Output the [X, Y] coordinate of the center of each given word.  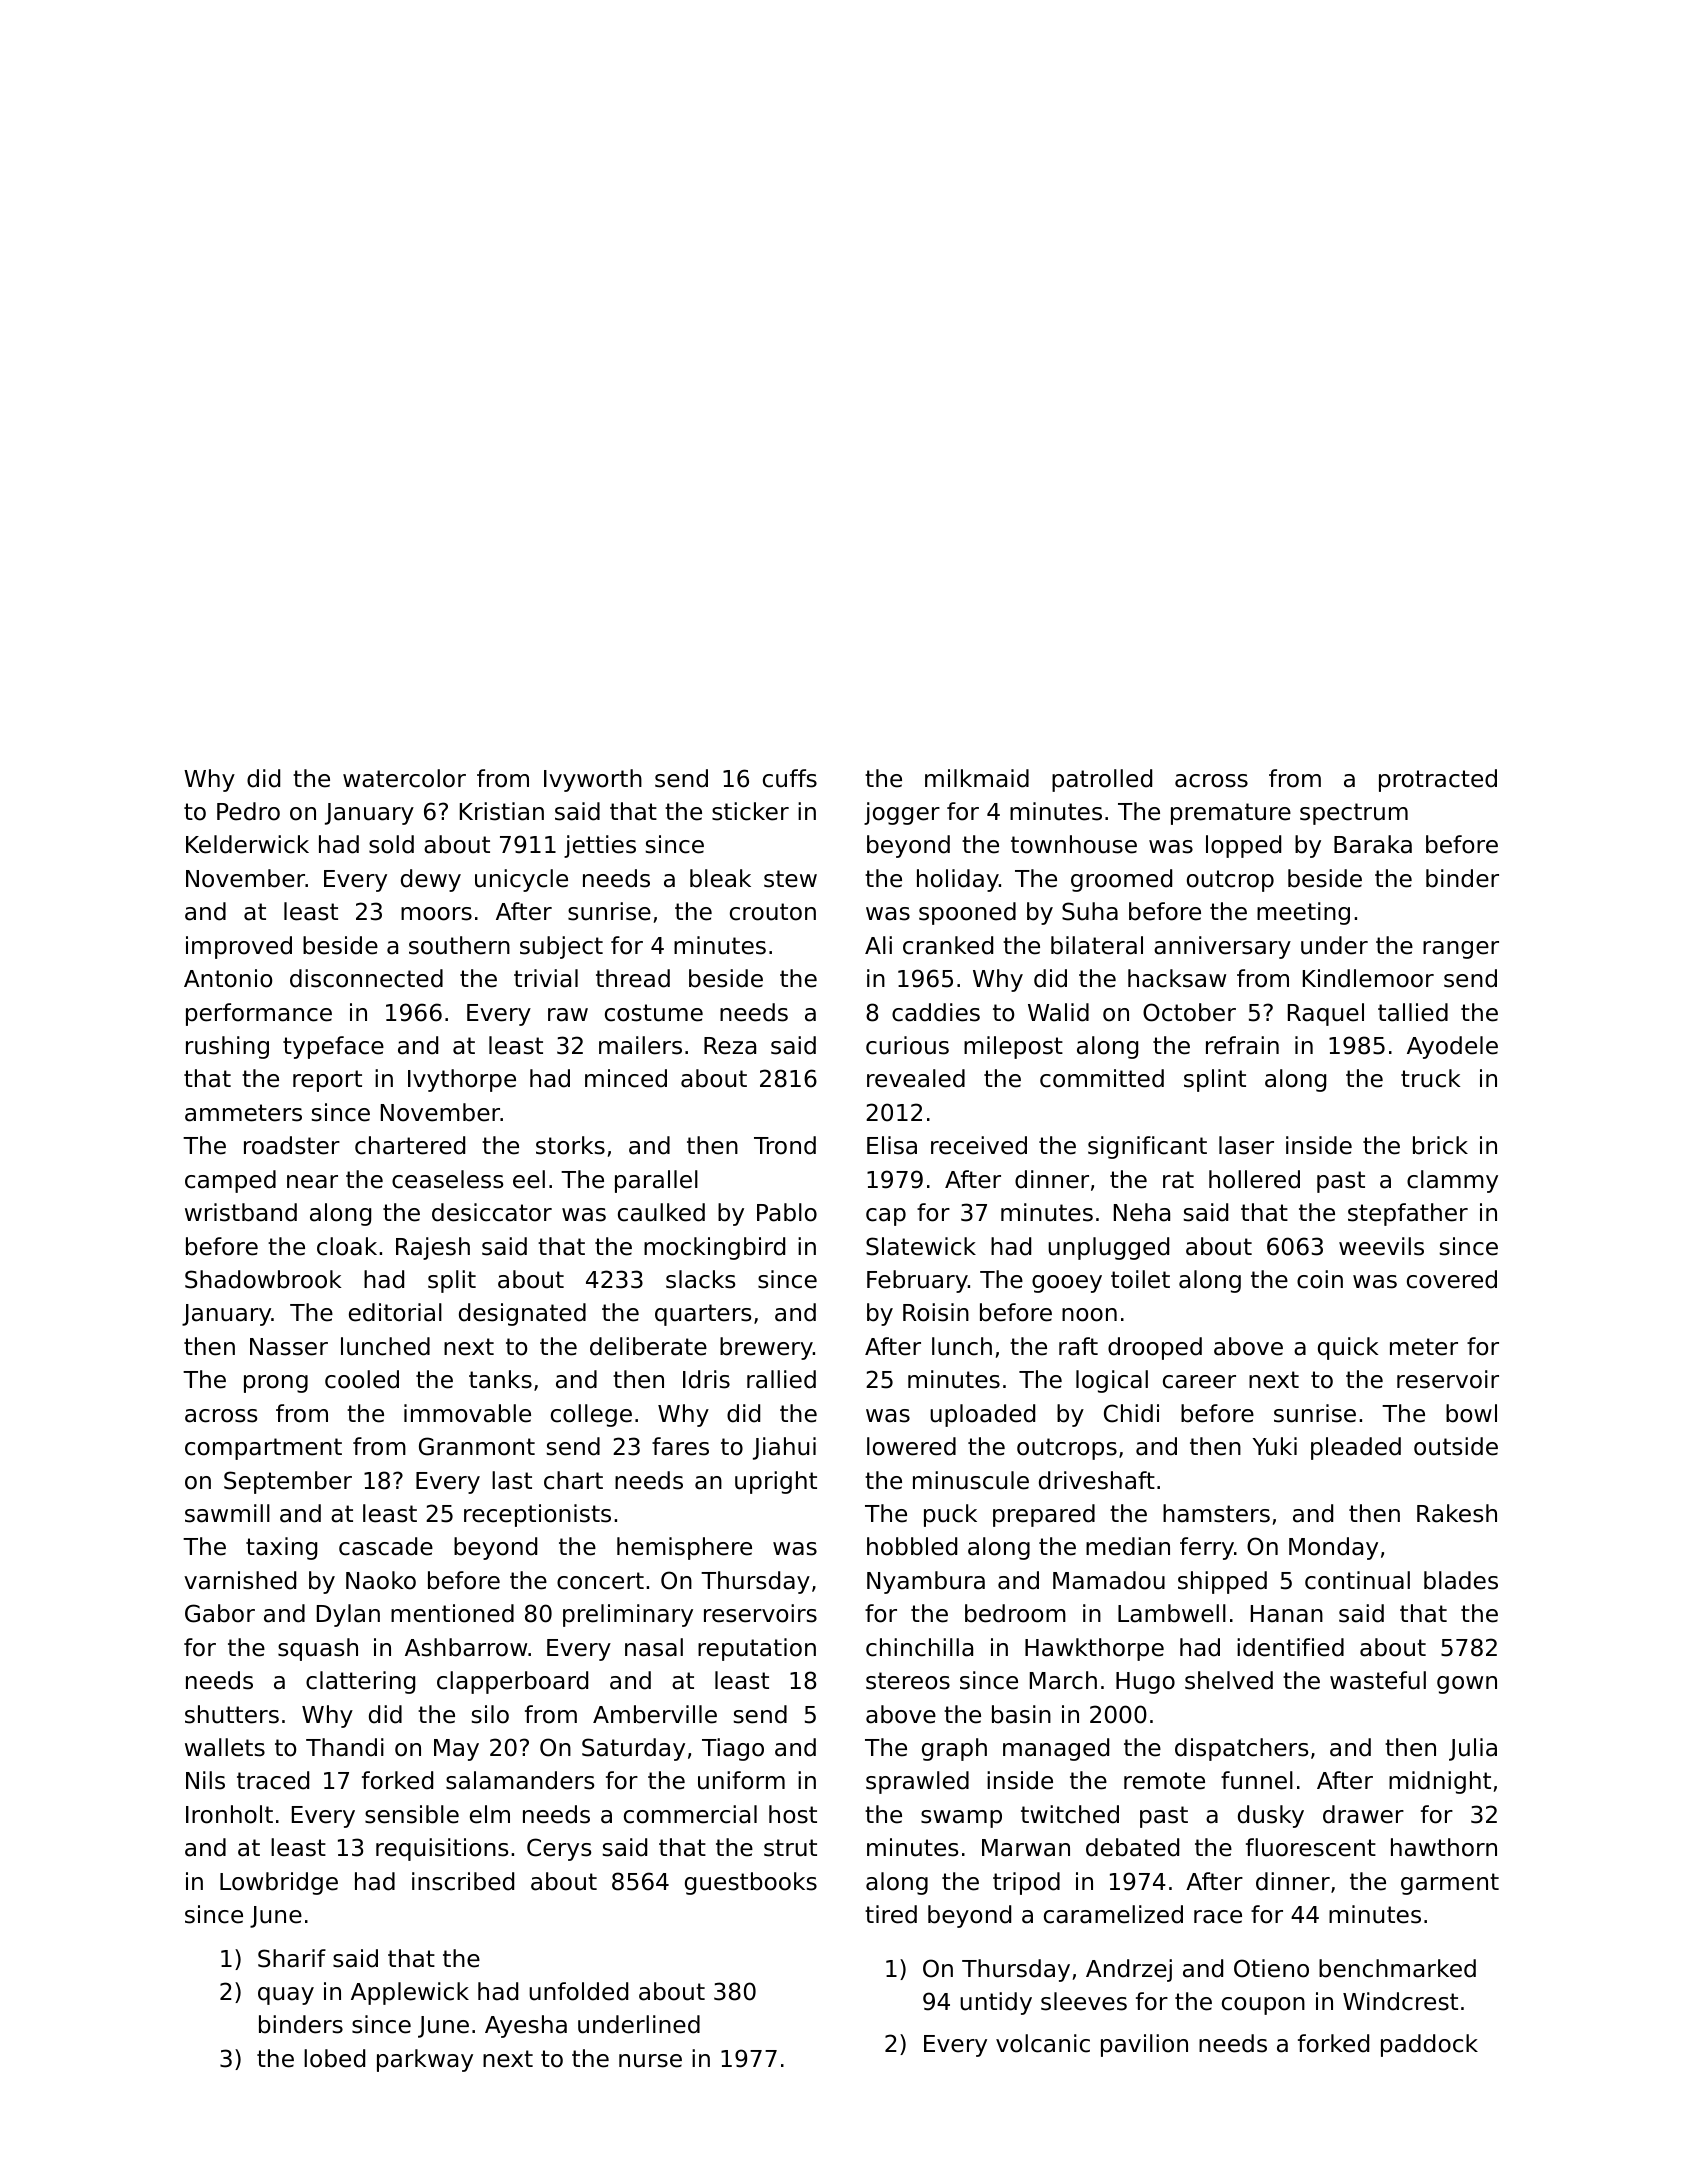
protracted [1438, 780]
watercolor [404, 778]
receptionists [537, 1515]
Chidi [1131, 1413]
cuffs [790, 778]
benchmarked [1397, 1968]
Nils [205, 1780]
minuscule [971, 1480]
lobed [334, 2058]
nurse [650, 2061]
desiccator [492, 1212]
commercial [690, 1814]
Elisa [892, 1145]
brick [1440, 1145]
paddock [1429, 2045]
